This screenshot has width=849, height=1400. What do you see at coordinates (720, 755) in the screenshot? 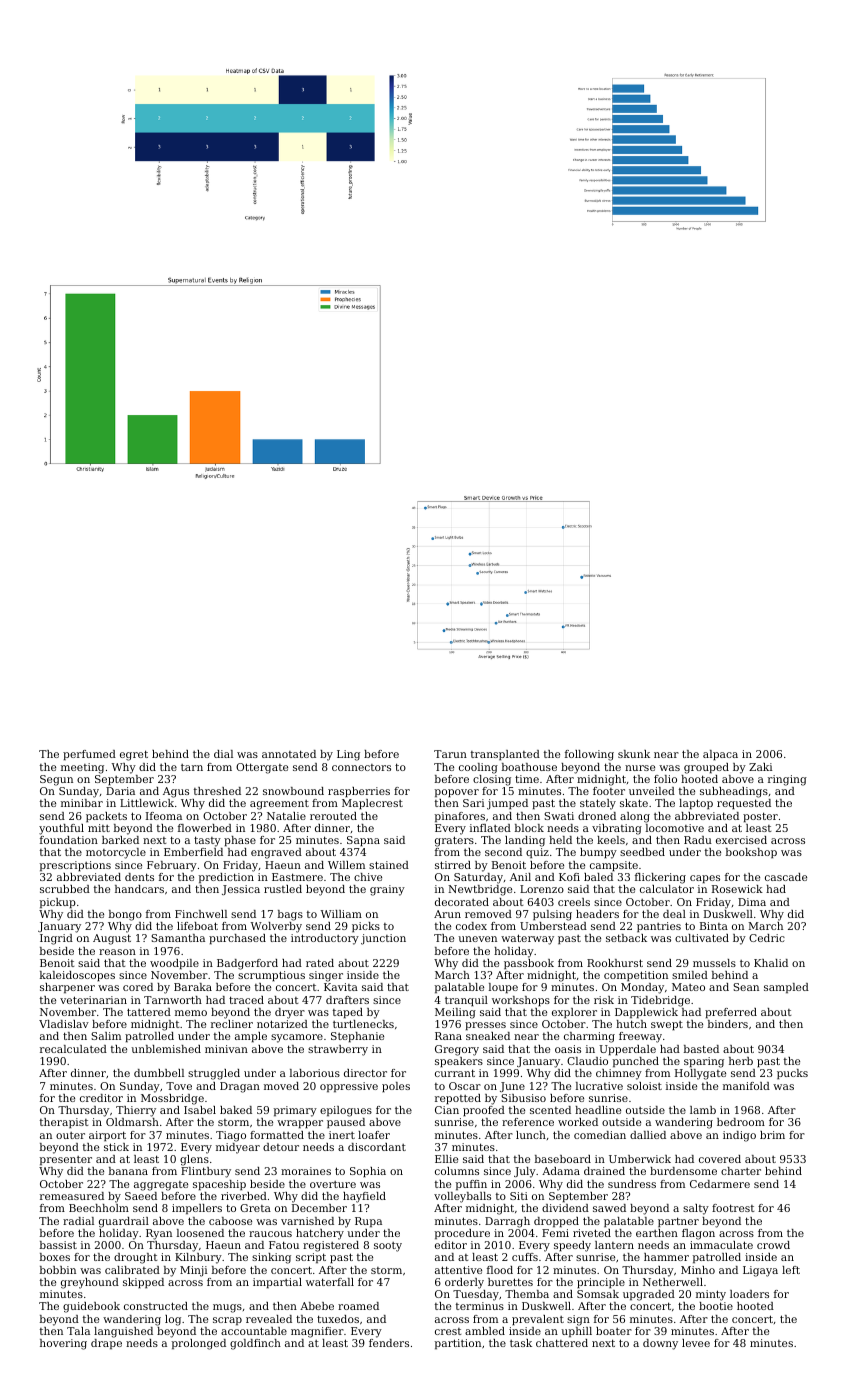
I see `alpaca` at bounding box center [720, 755].
